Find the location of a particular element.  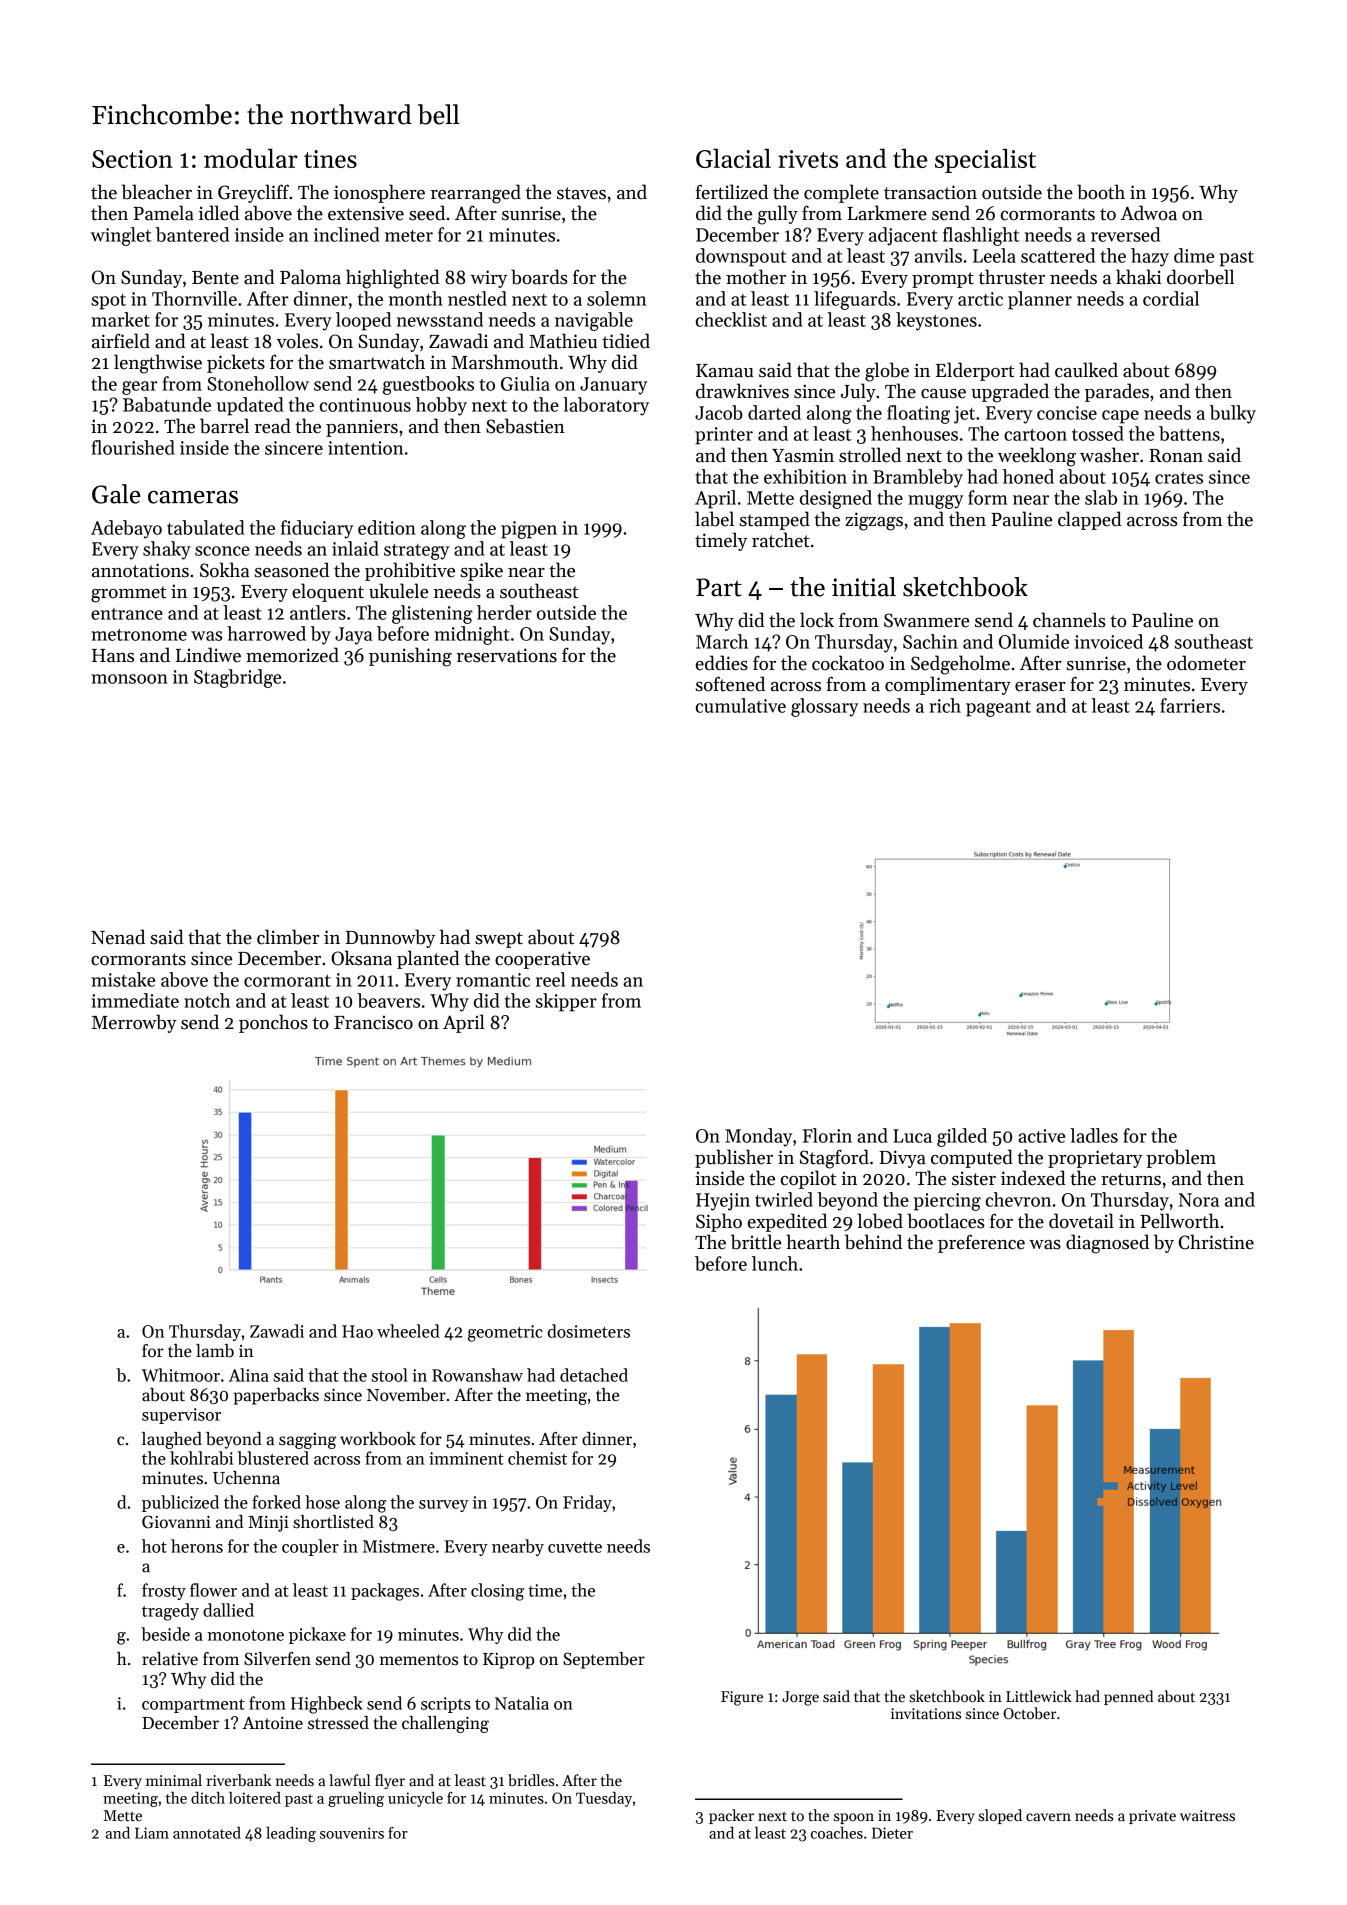

ponchos is located at coordinates (273, 1023).
